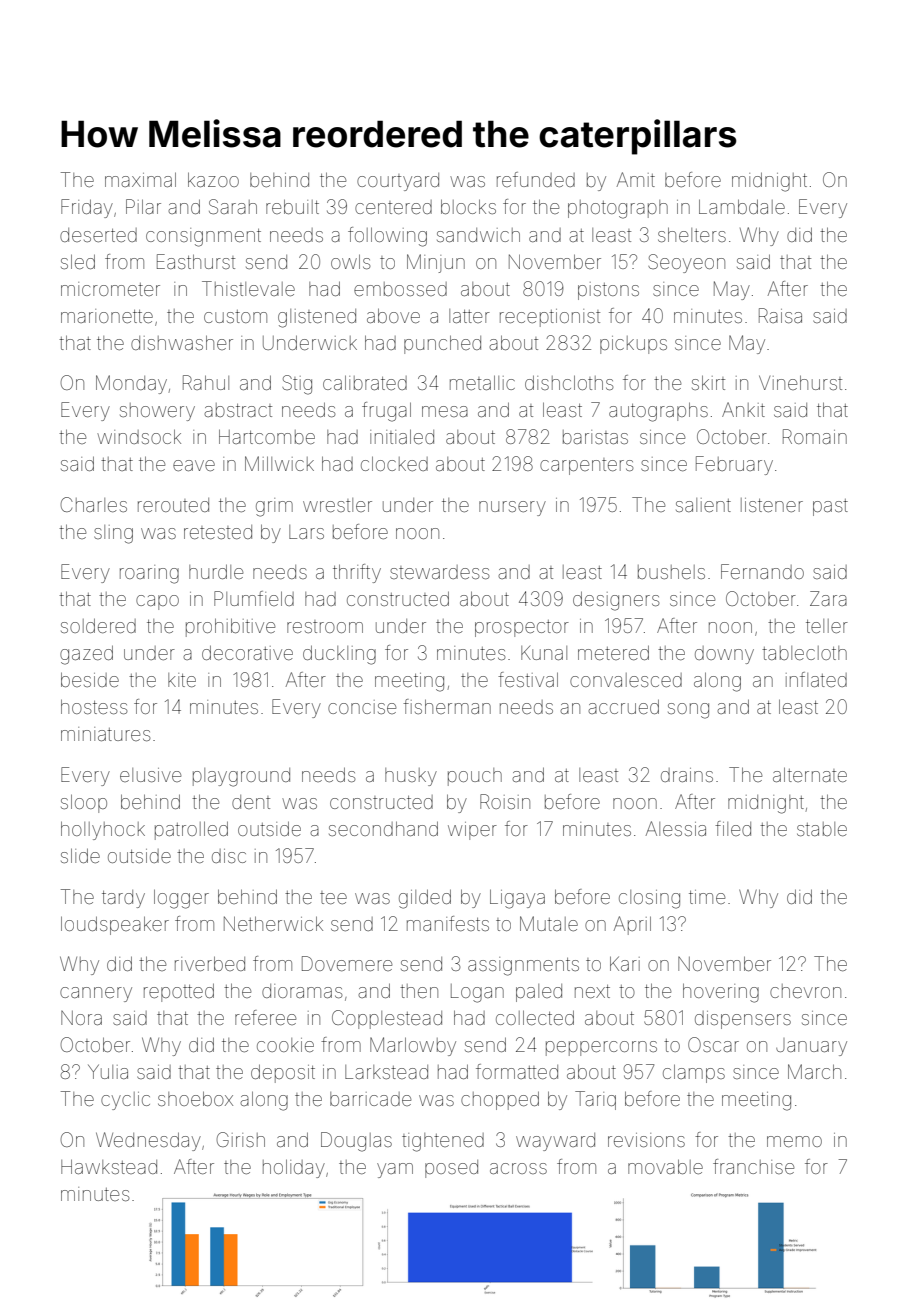 This page has height=1316, width=908. Describe the element at coordinates (213, 179) in the page. I see `kazoo` at that location.
